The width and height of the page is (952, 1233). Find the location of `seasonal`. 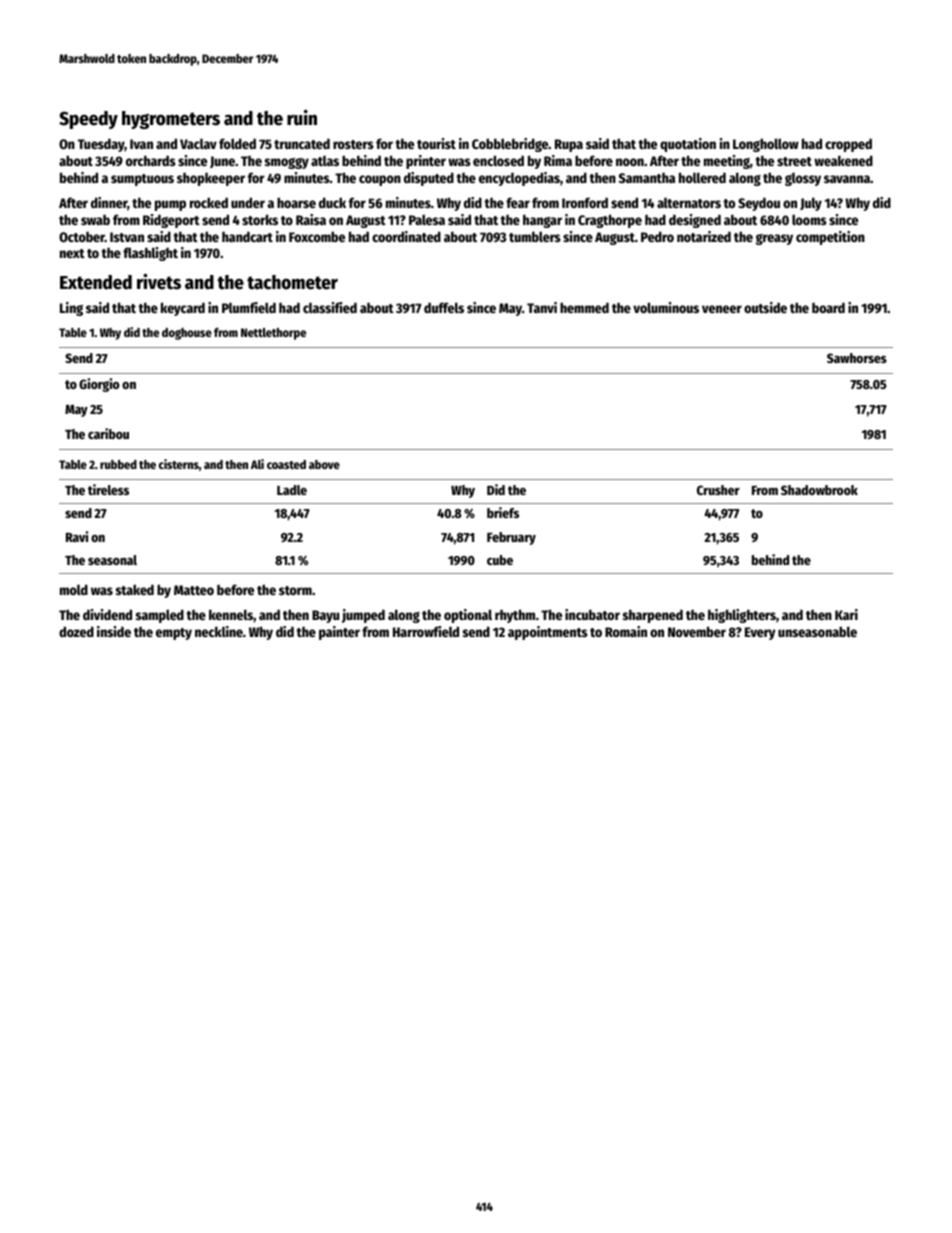

seasonal is located at coordinates (112, 560).
